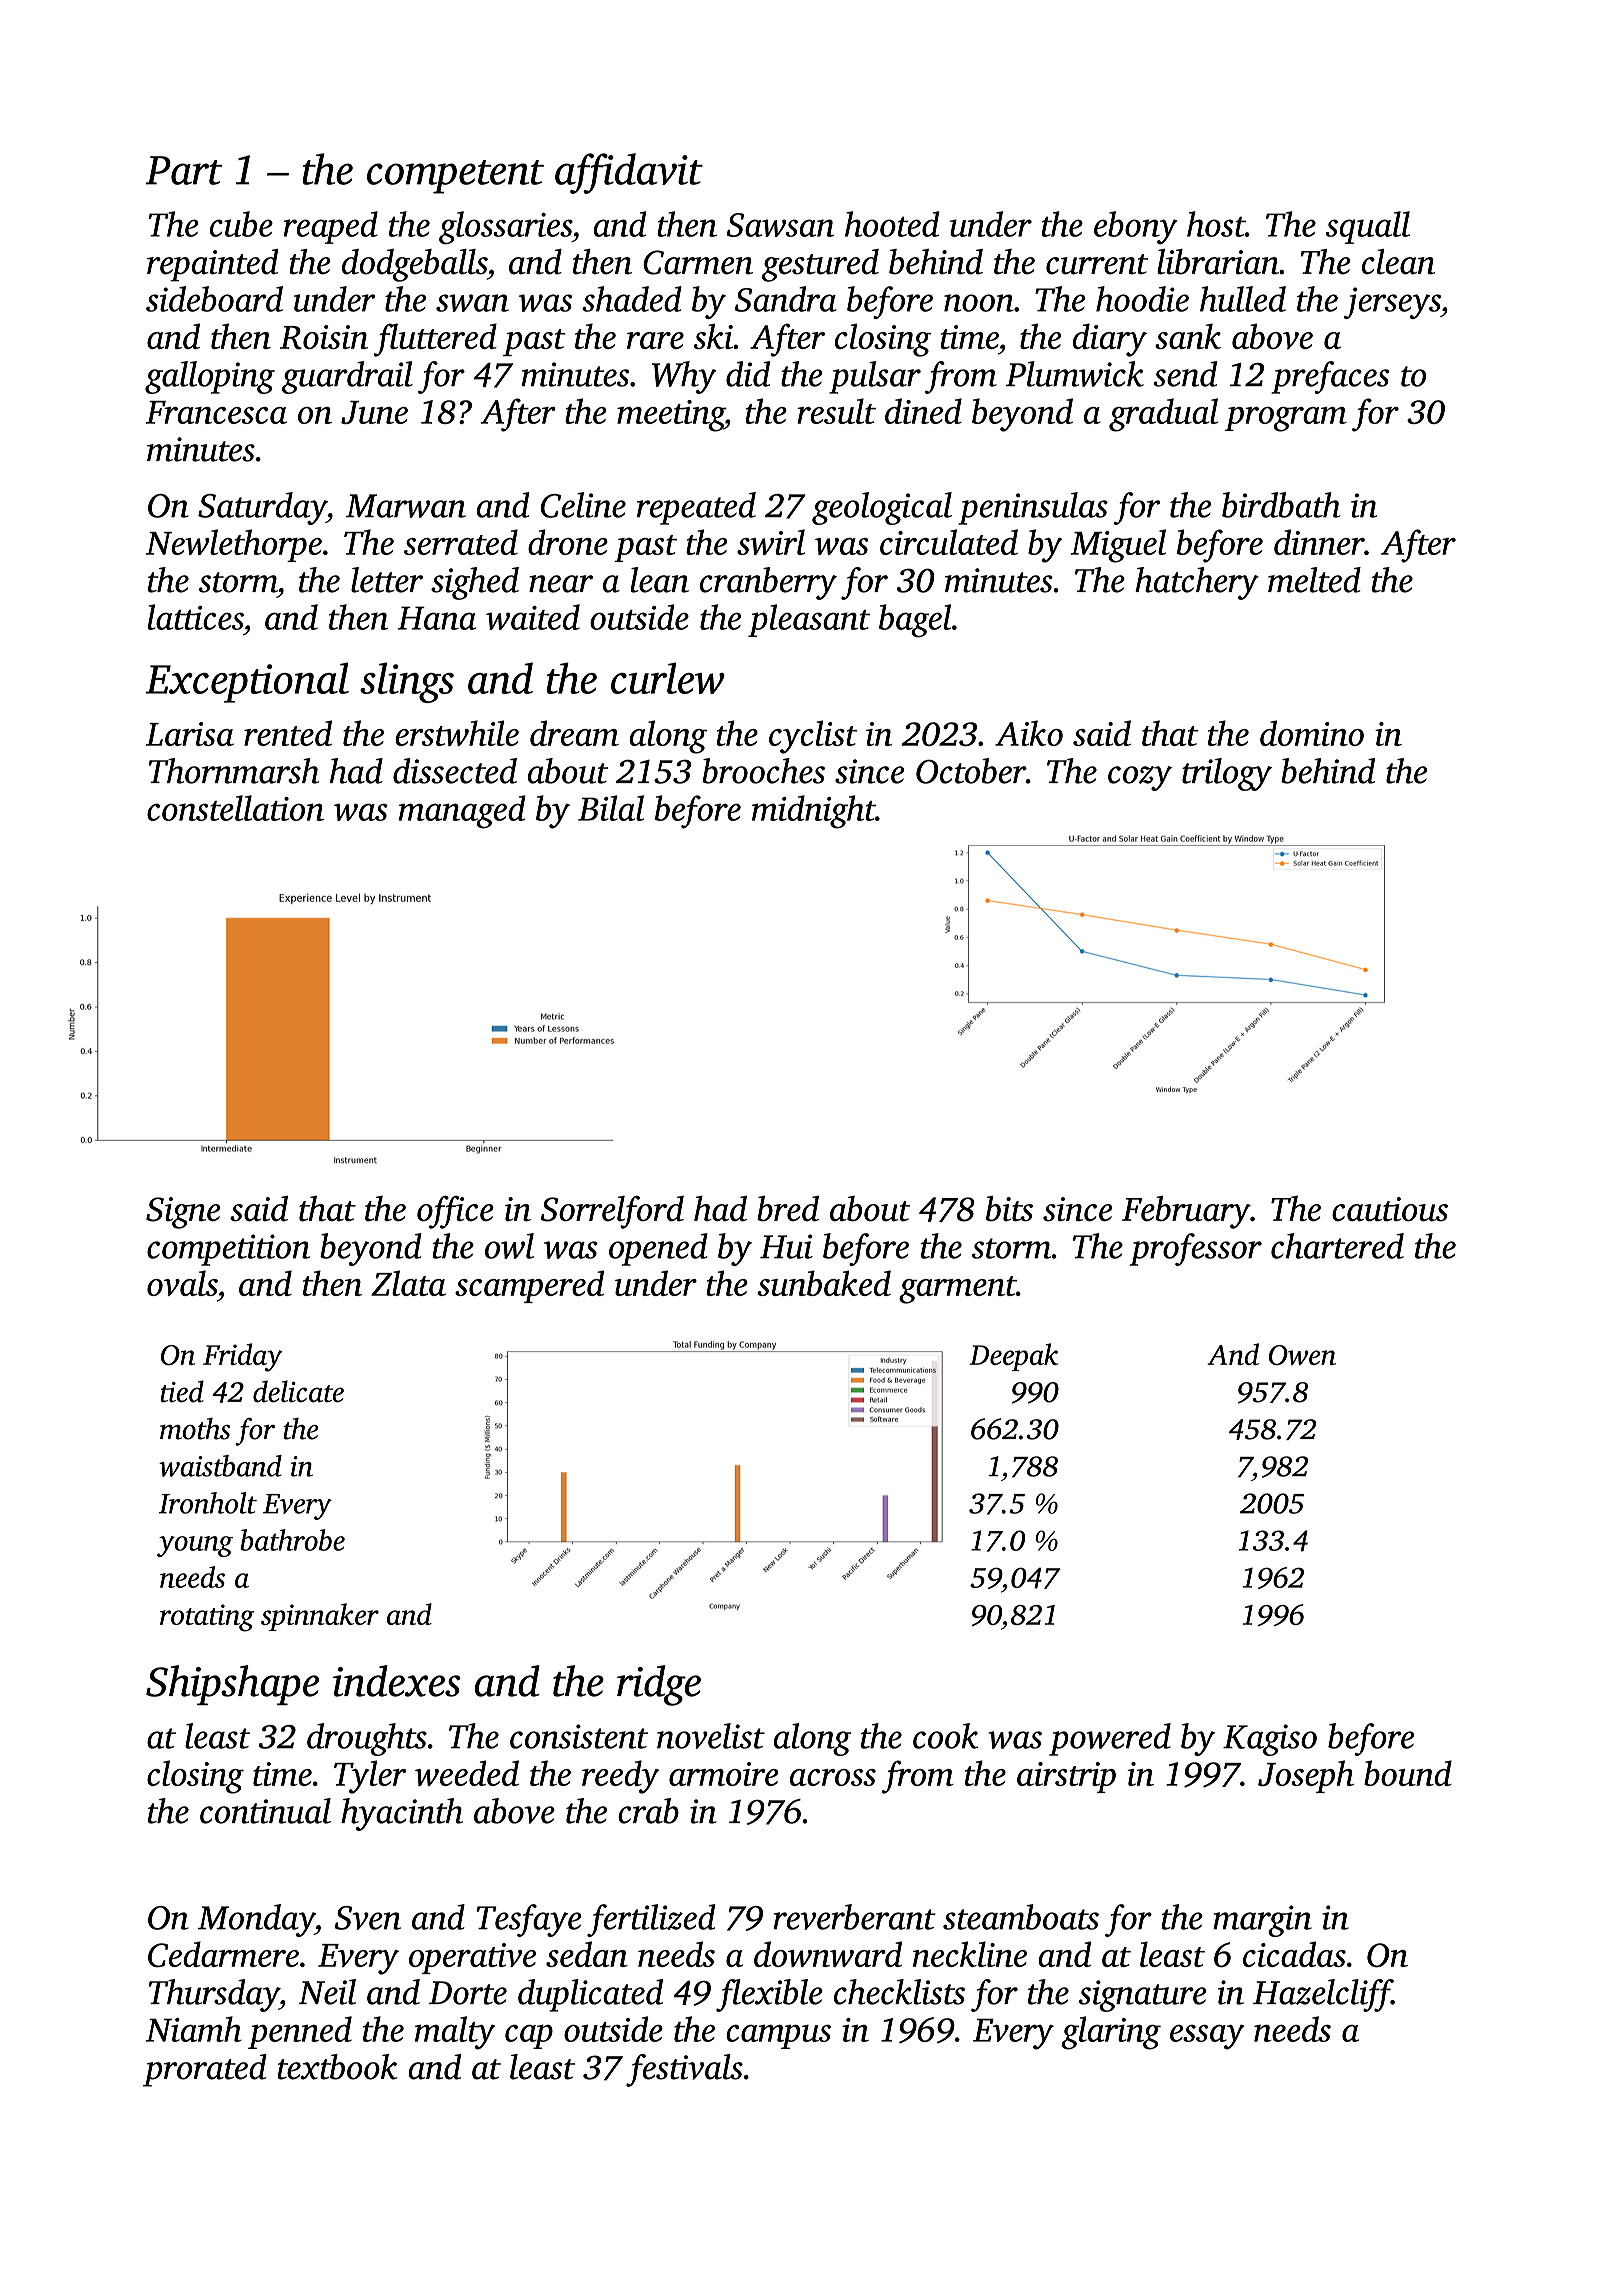 This image has width=1620, height=2292. Describe the element at coordinates (813, 737) in the image. I see `cyclist` at that location.
